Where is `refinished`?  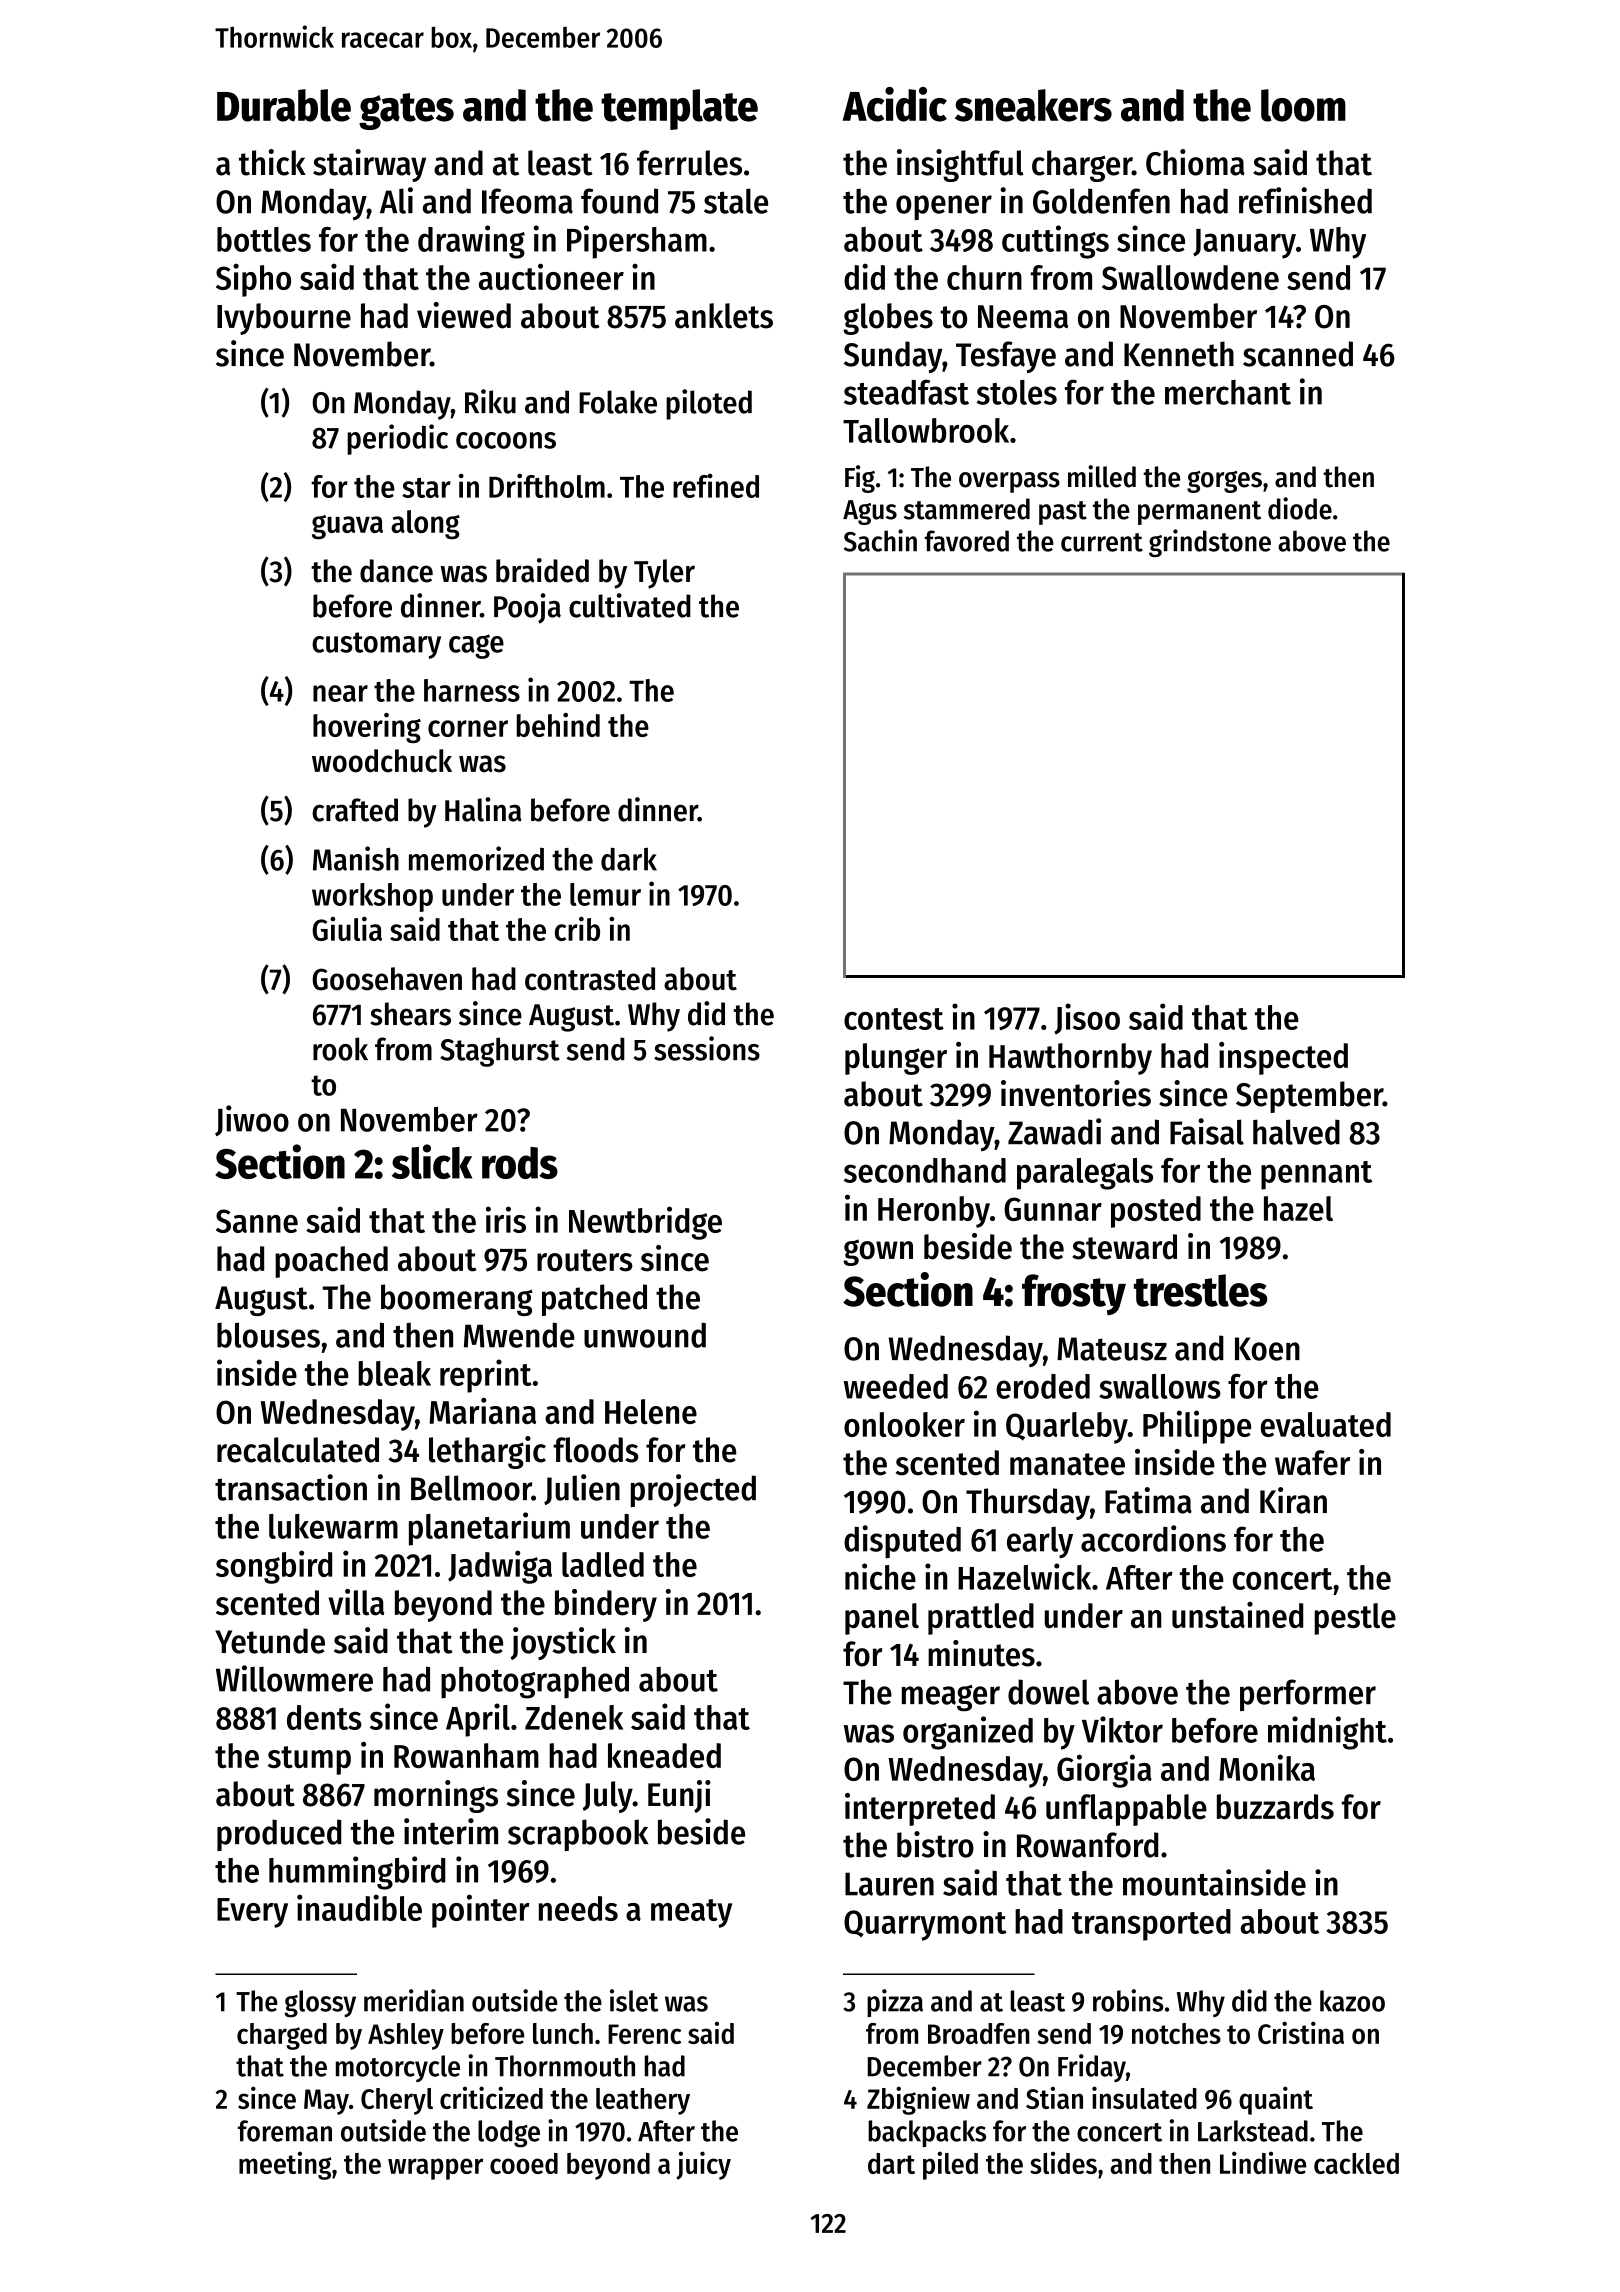 refinished is located at coordinates (1305, 200).
